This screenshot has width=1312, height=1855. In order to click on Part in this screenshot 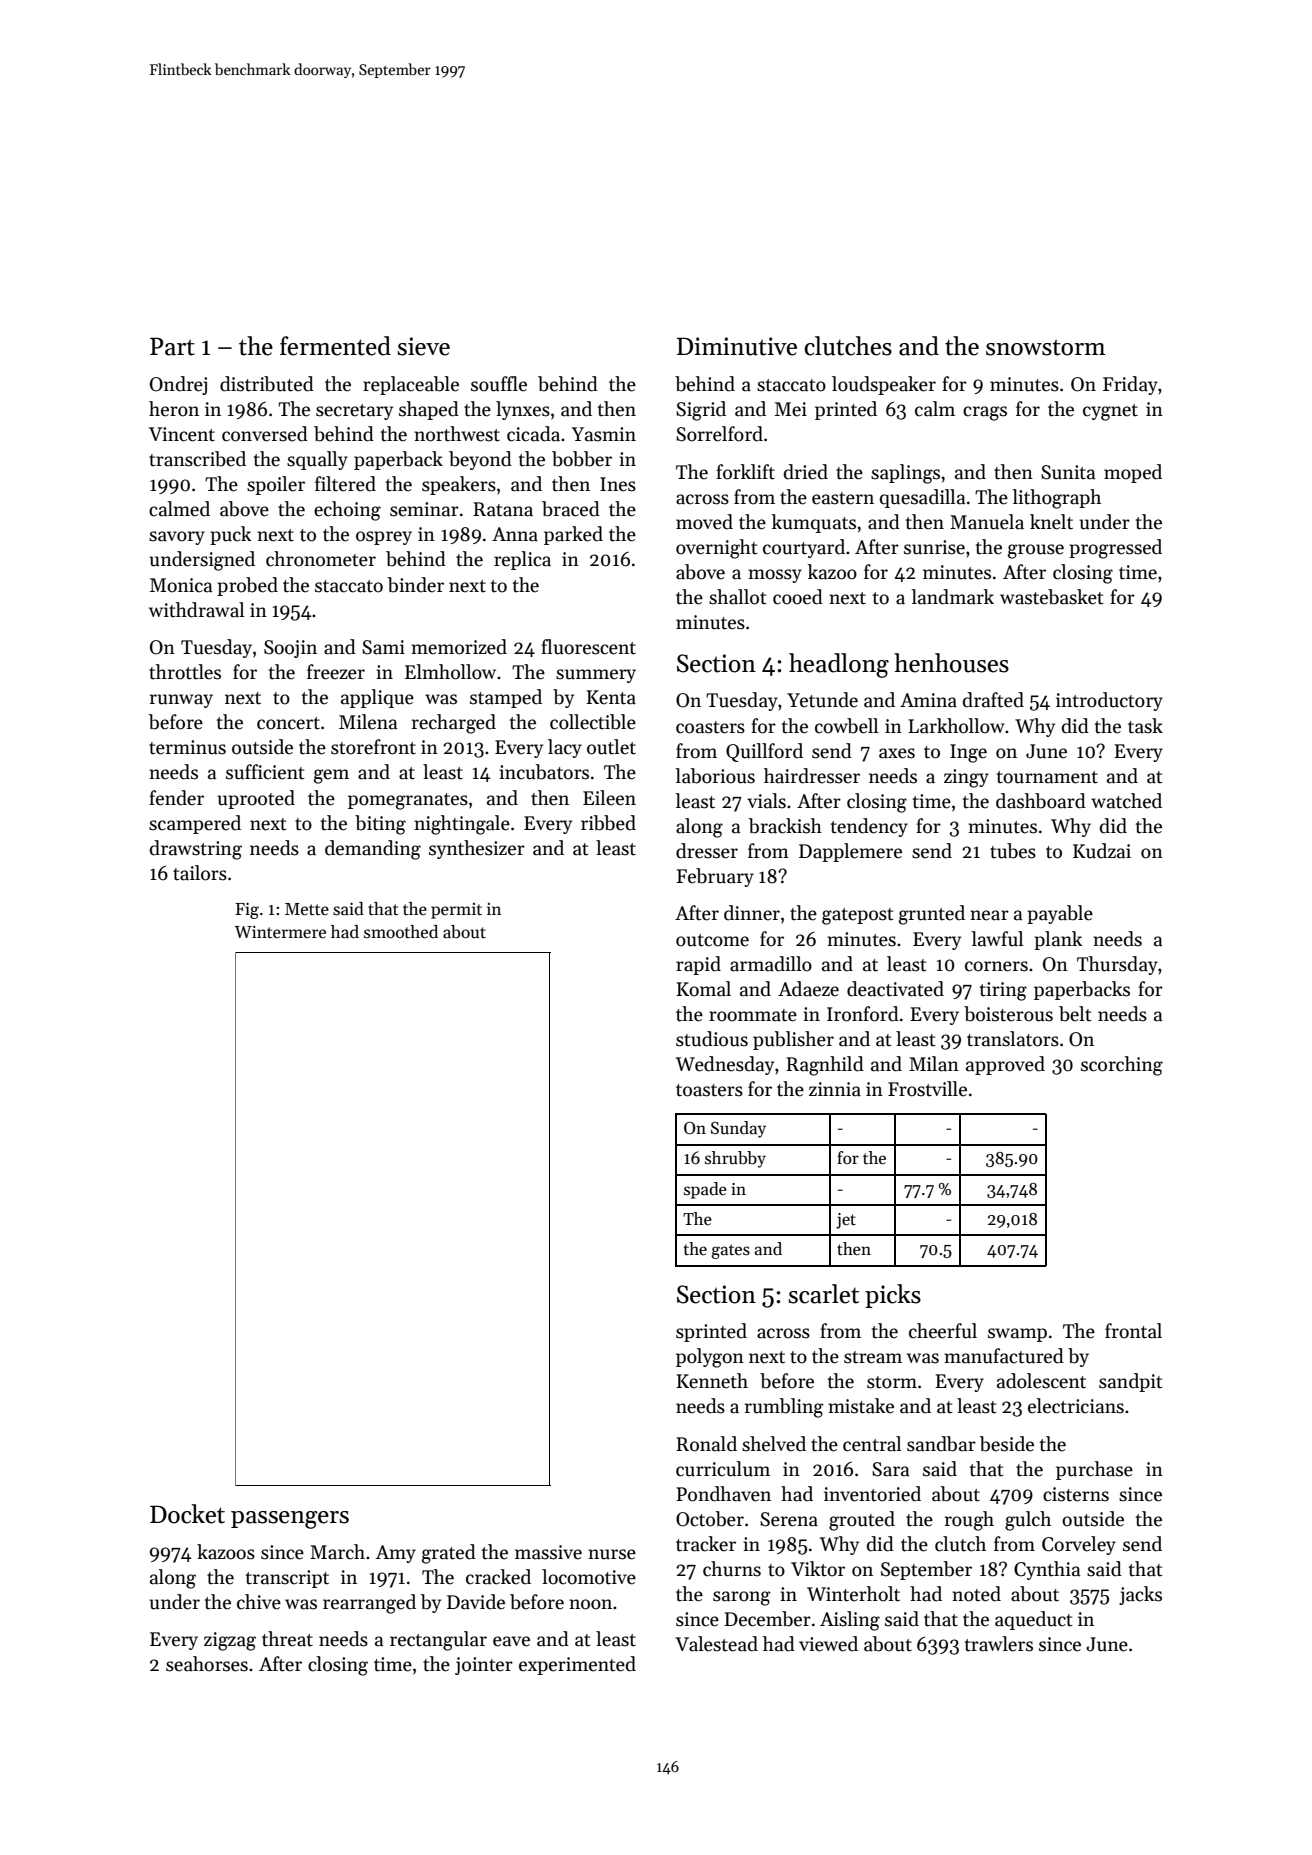, I will do `click(172, 346)`.
